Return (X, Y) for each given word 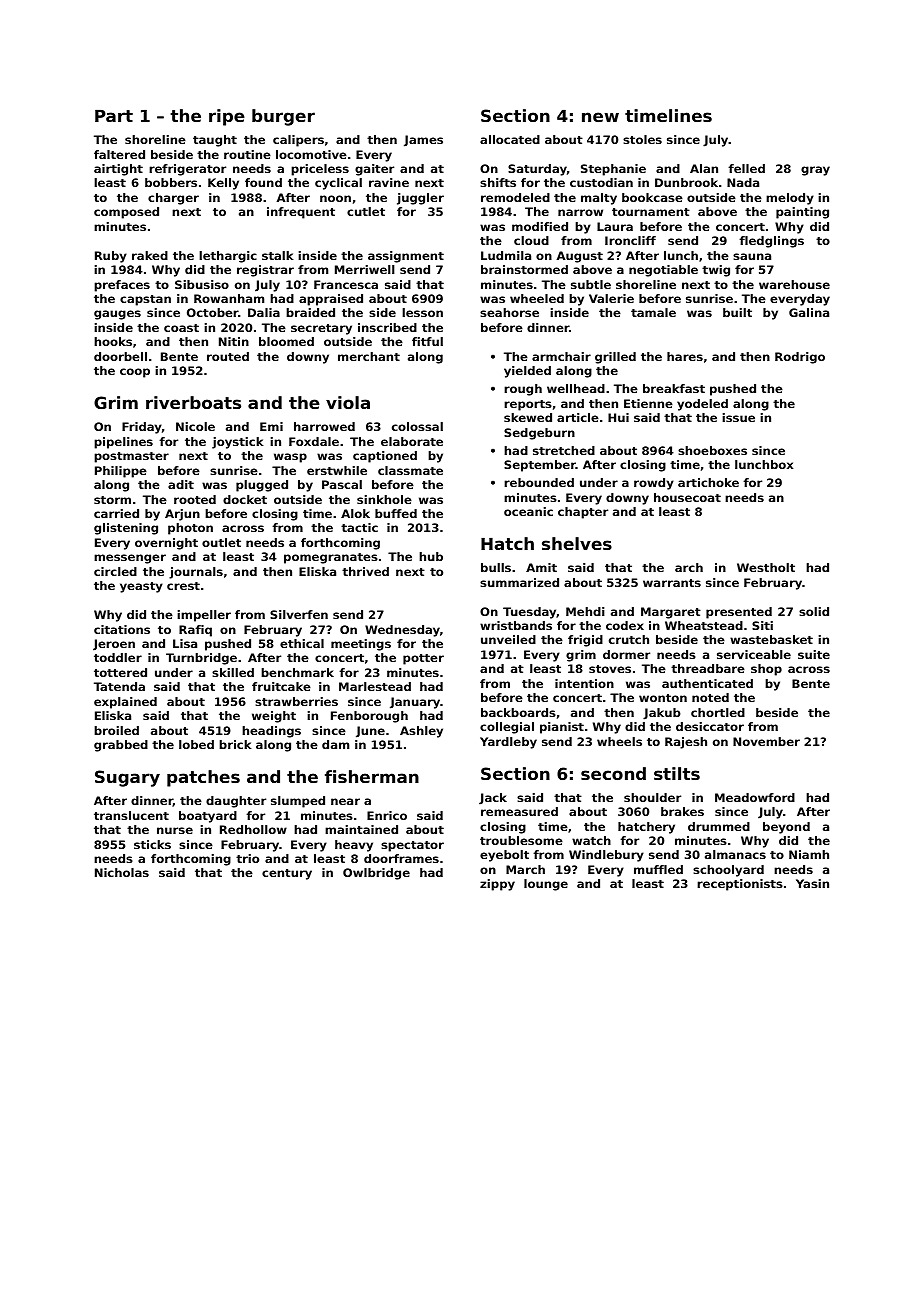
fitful (427, 341)
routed (228, 356)
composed (126, 213)
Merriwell (365, 269)
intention (584, 683)
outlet (221, 542)
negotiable (663, 271)
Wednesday (402, 631)
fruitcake (281, 686)
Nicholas (122, 872)
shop (766, 670)
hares (685, 356)
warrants (672, 583)
